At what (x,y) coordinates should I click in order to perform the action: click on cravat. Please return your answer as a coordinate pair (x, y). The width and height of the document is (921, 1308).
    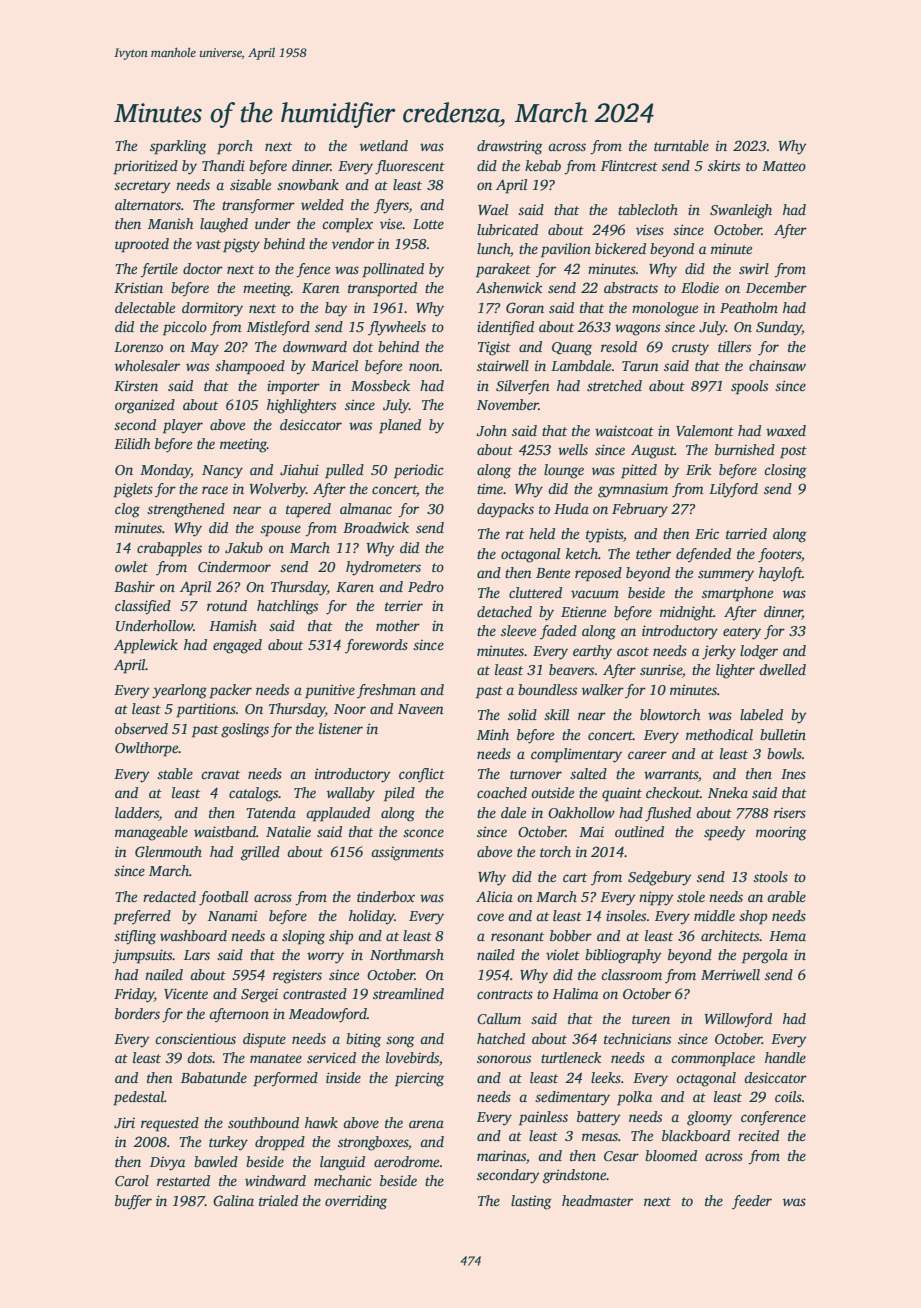
    Looking at the image, I should click on (220, 774).
